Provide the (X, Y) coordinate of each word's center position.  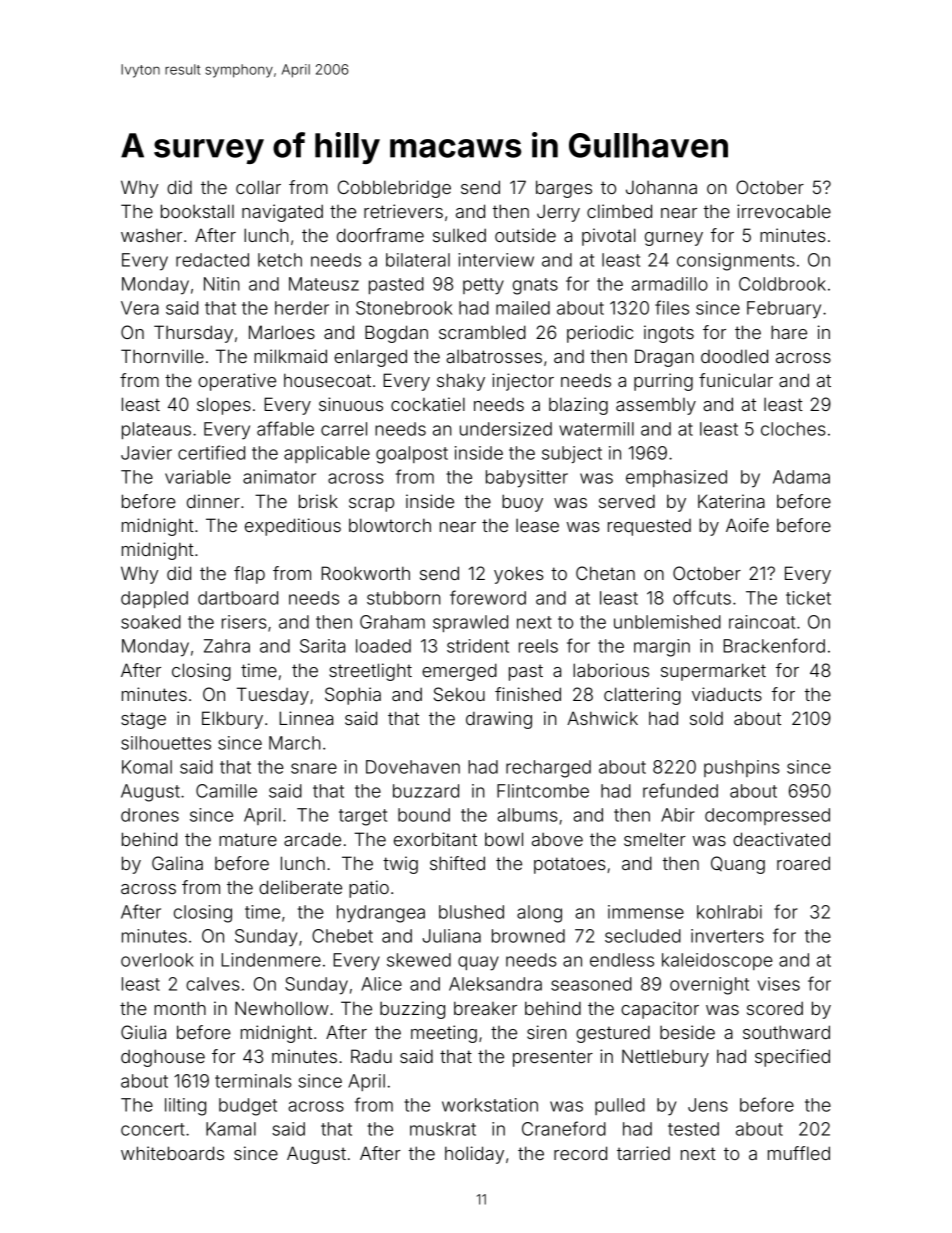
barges (564, 189)
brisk (318, 501)
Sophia (353, 696)
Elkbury (232, 720)
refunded (680, 790)
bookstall (197, 211)
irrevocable (784, 211)
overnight (709, 986)
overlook (157, 960)
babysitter (527, 479)
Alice (381, 984)
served (627, 501)
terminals (253, 1081)
